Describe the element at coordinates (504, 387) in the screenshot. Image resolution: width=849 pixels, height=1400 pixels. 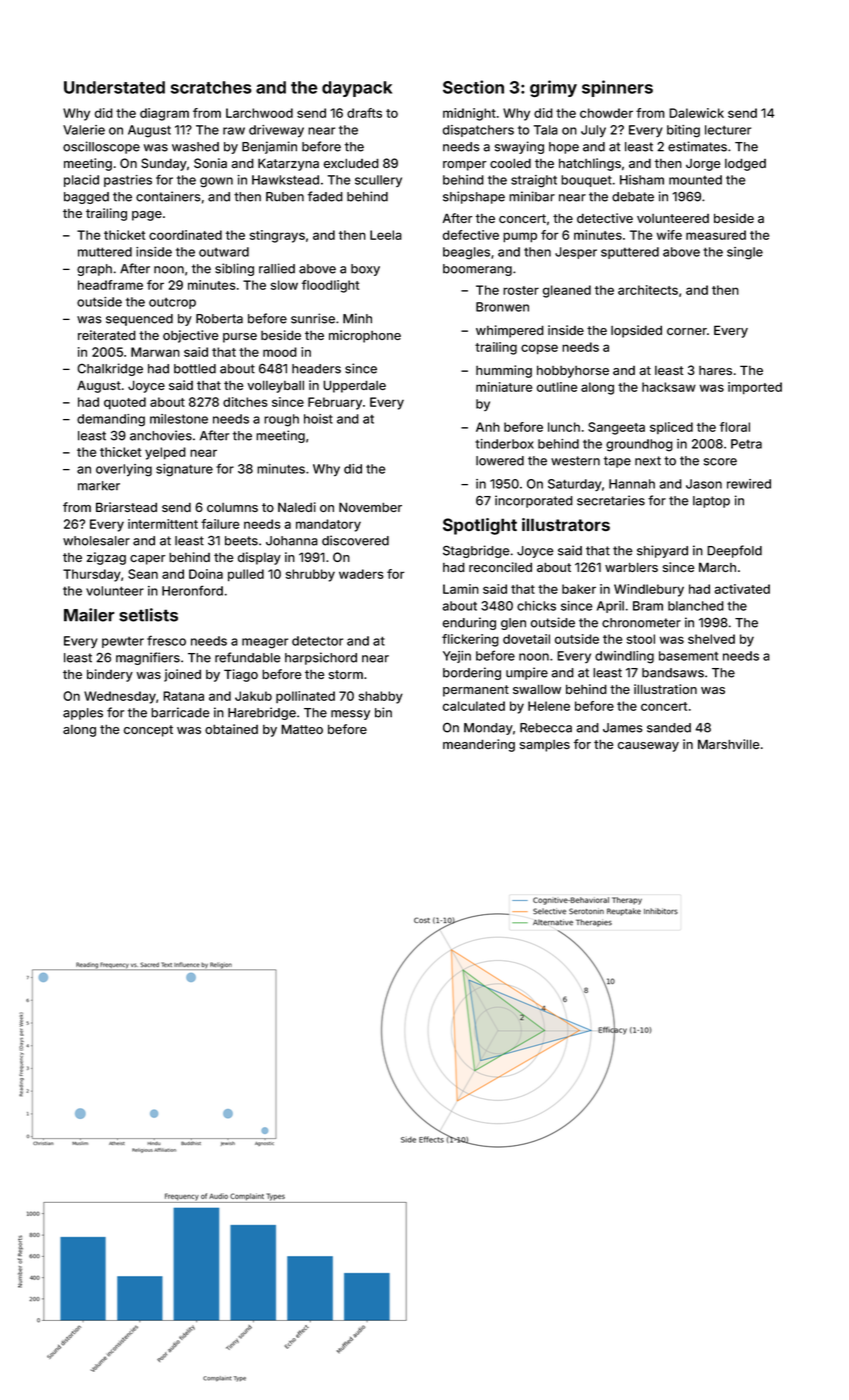
I see `miniature` at that location.
